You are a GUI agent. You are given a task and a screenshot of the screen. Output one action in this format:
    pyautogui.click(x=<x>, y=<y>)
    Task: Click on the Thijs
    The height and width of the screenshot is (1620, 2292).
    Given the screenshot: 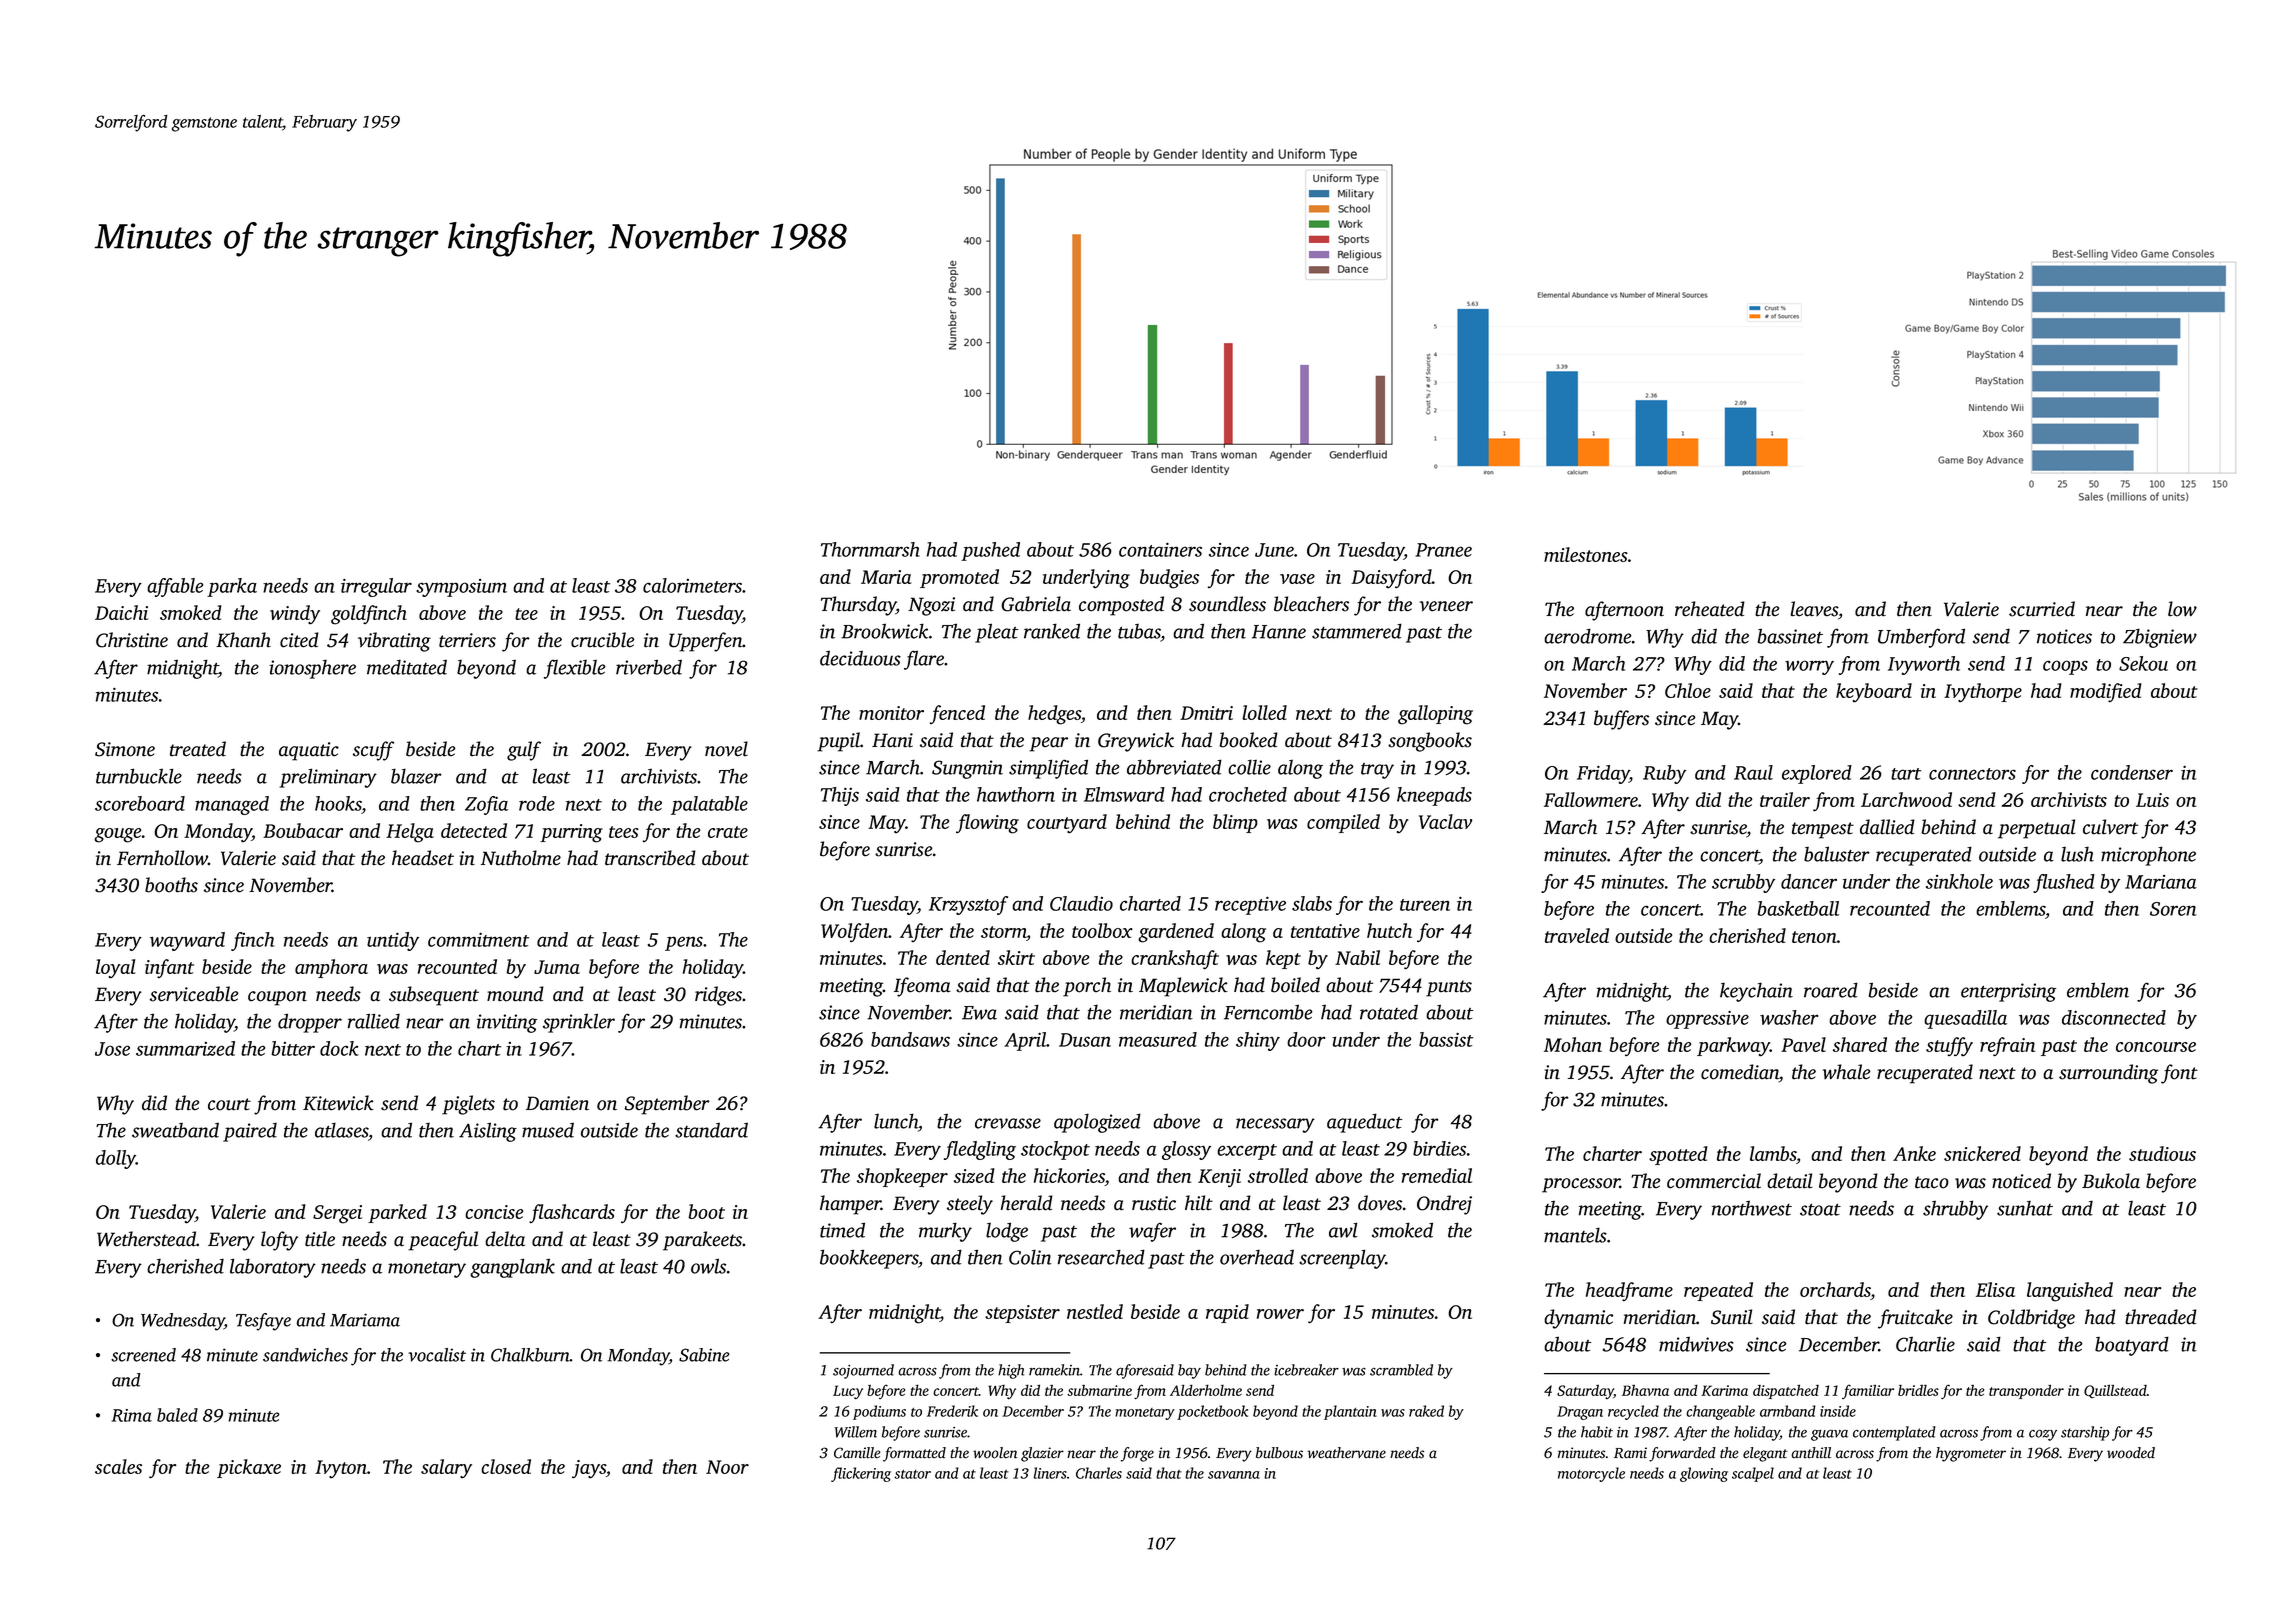 What is the action you would take?
    pyautogui.click(x=840, y=796)
